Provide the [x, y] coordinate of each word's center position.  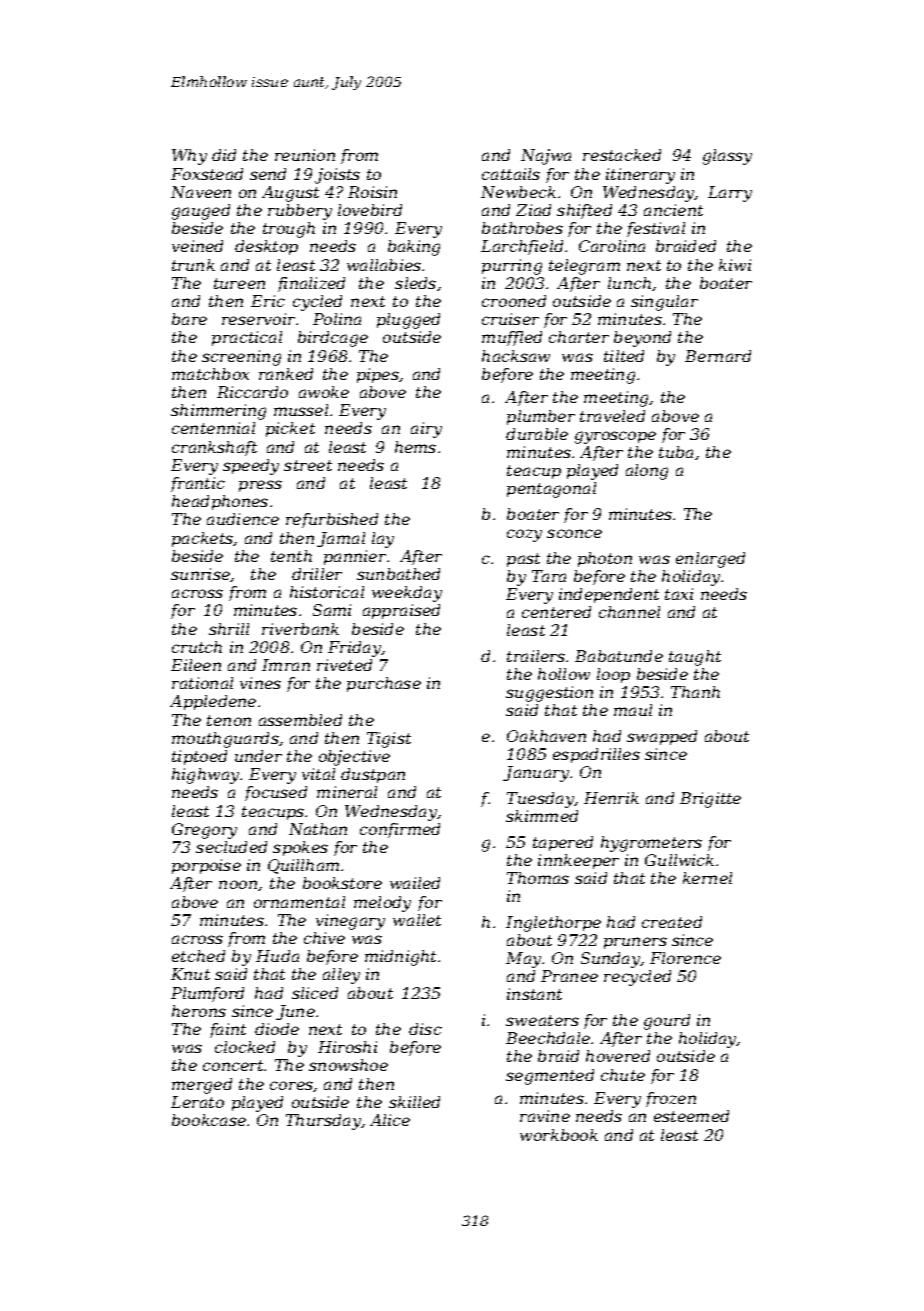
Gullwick [679, 860]
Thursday [323, 1122]
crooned [514, 301]
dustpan [373, 775]
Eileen [196, 665]
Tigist [389, 740]
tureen [239, 283]
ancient [673, 210]
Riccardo [252, 392]
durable [537, 434]
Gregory [204, 831]
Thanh [695, 692]
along [647, 472]
